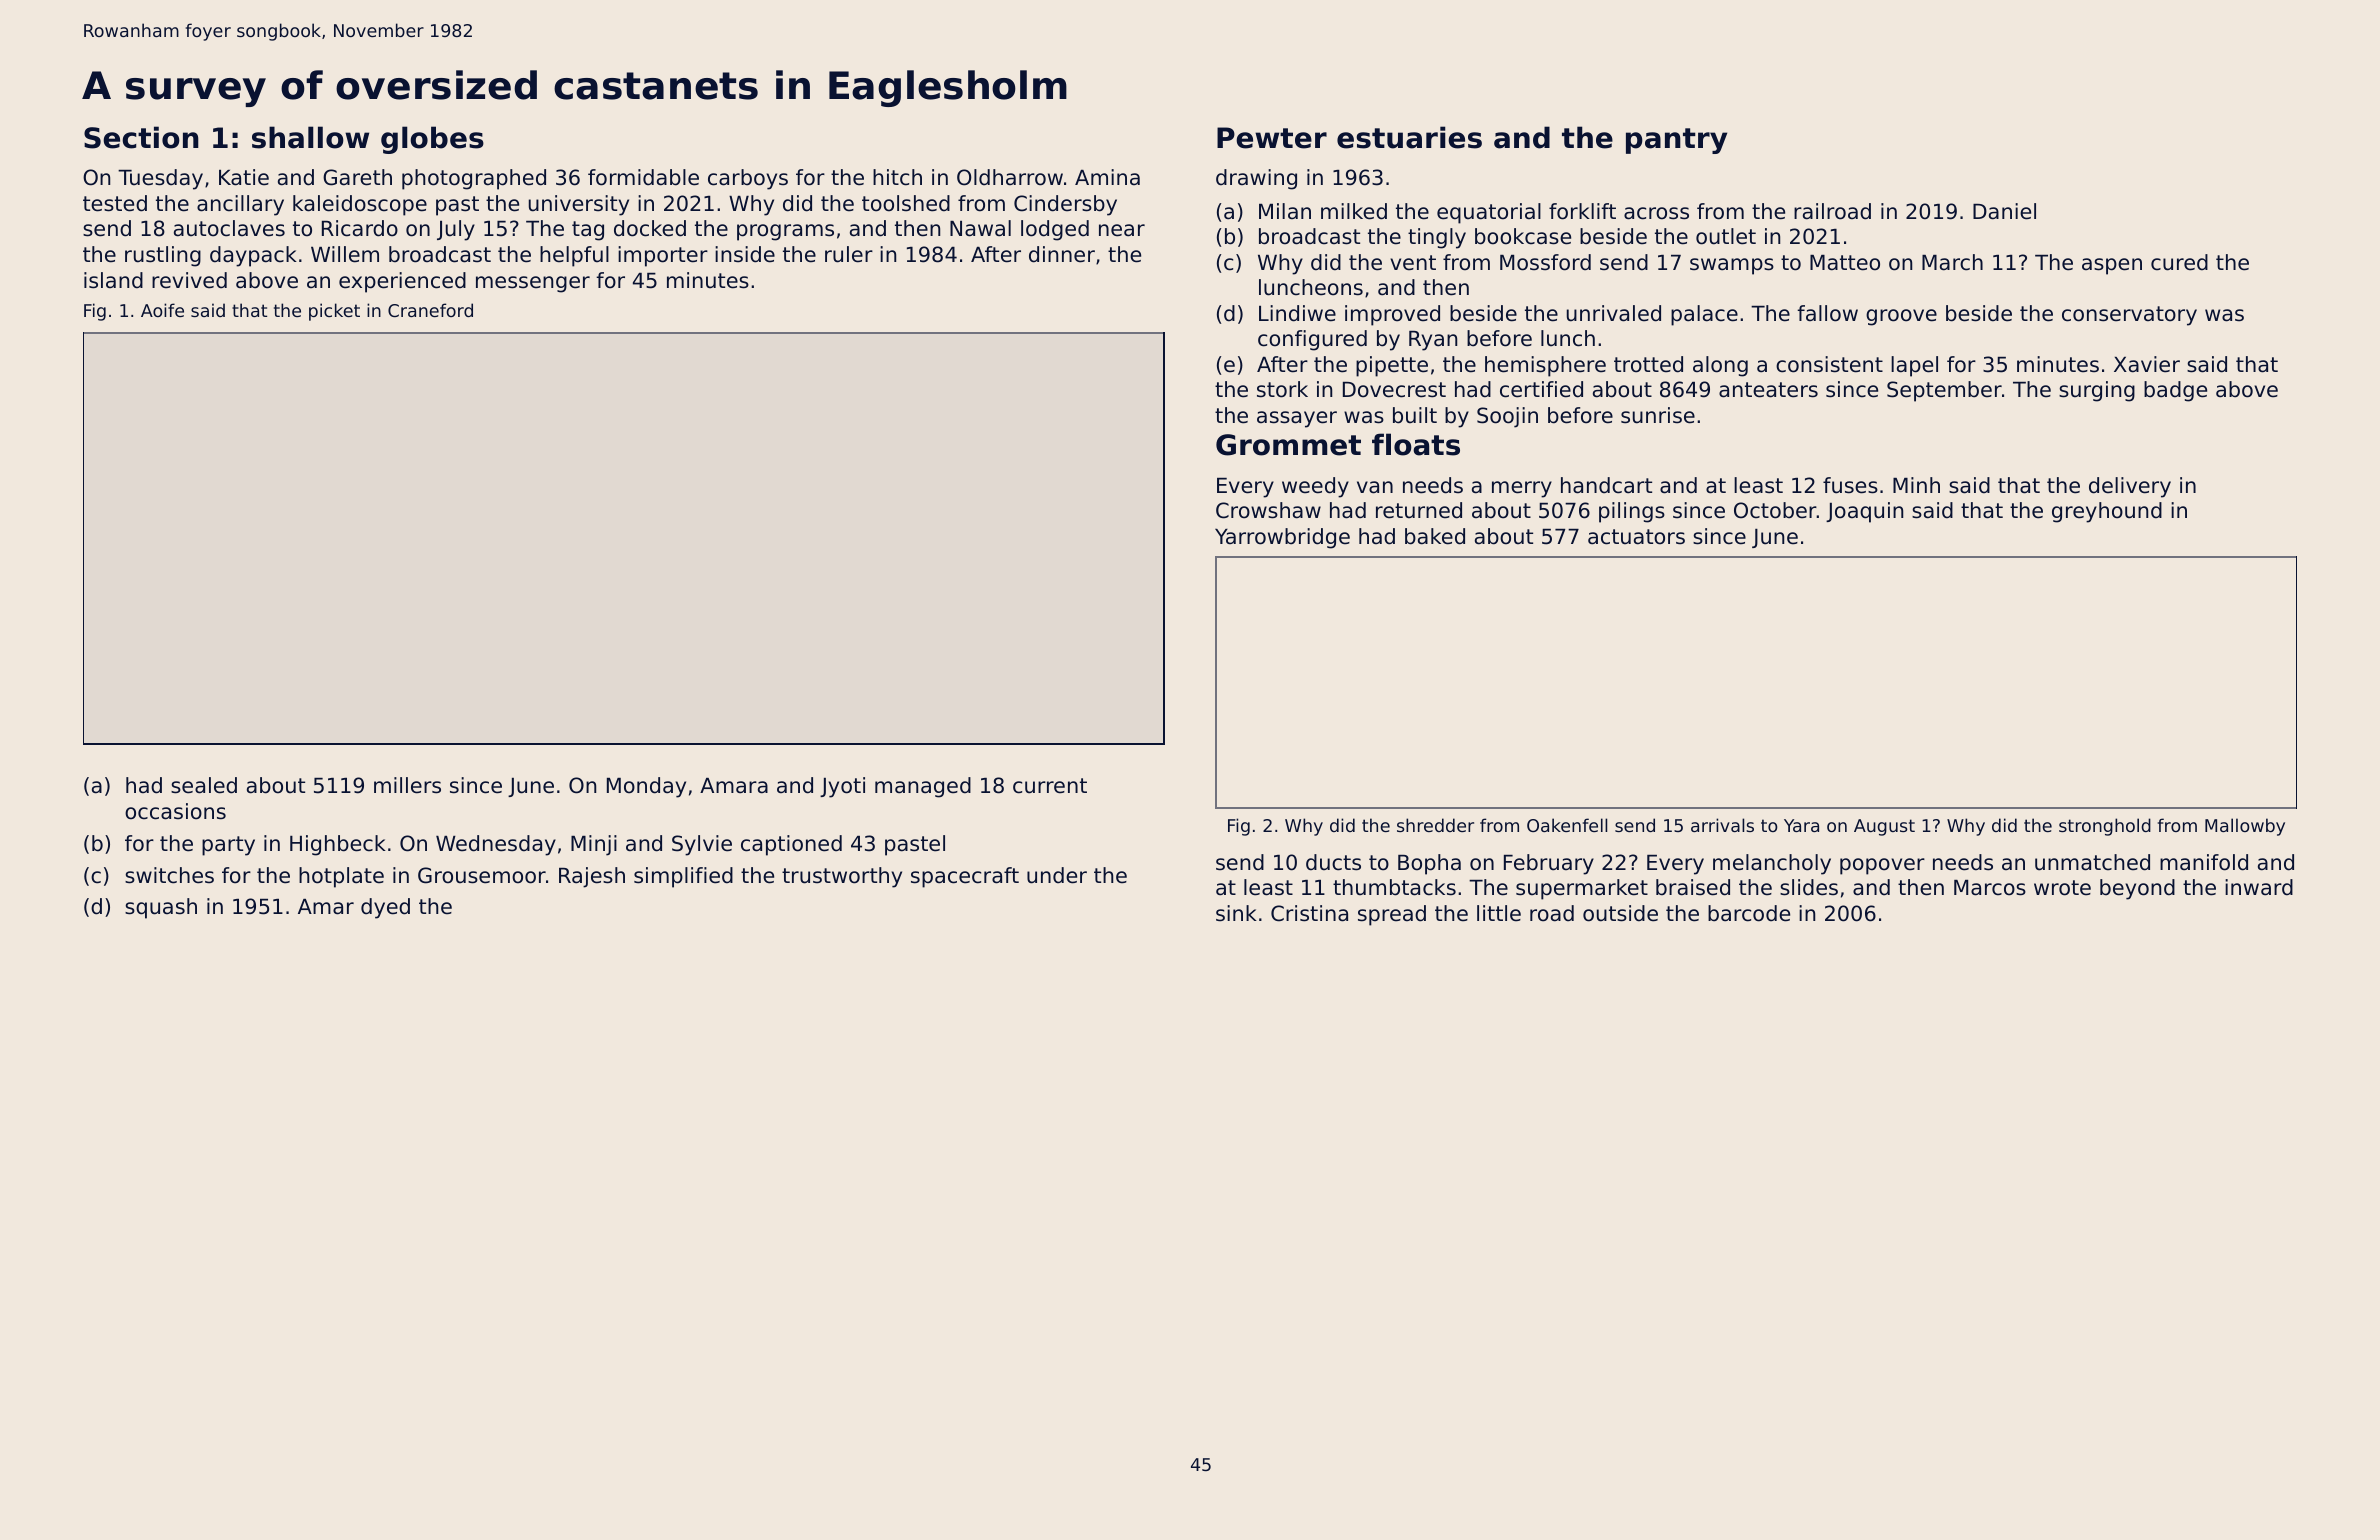 The height and width of the screenshot is (1540, 2380). I want to click on pantry, so click(1676, 141).
